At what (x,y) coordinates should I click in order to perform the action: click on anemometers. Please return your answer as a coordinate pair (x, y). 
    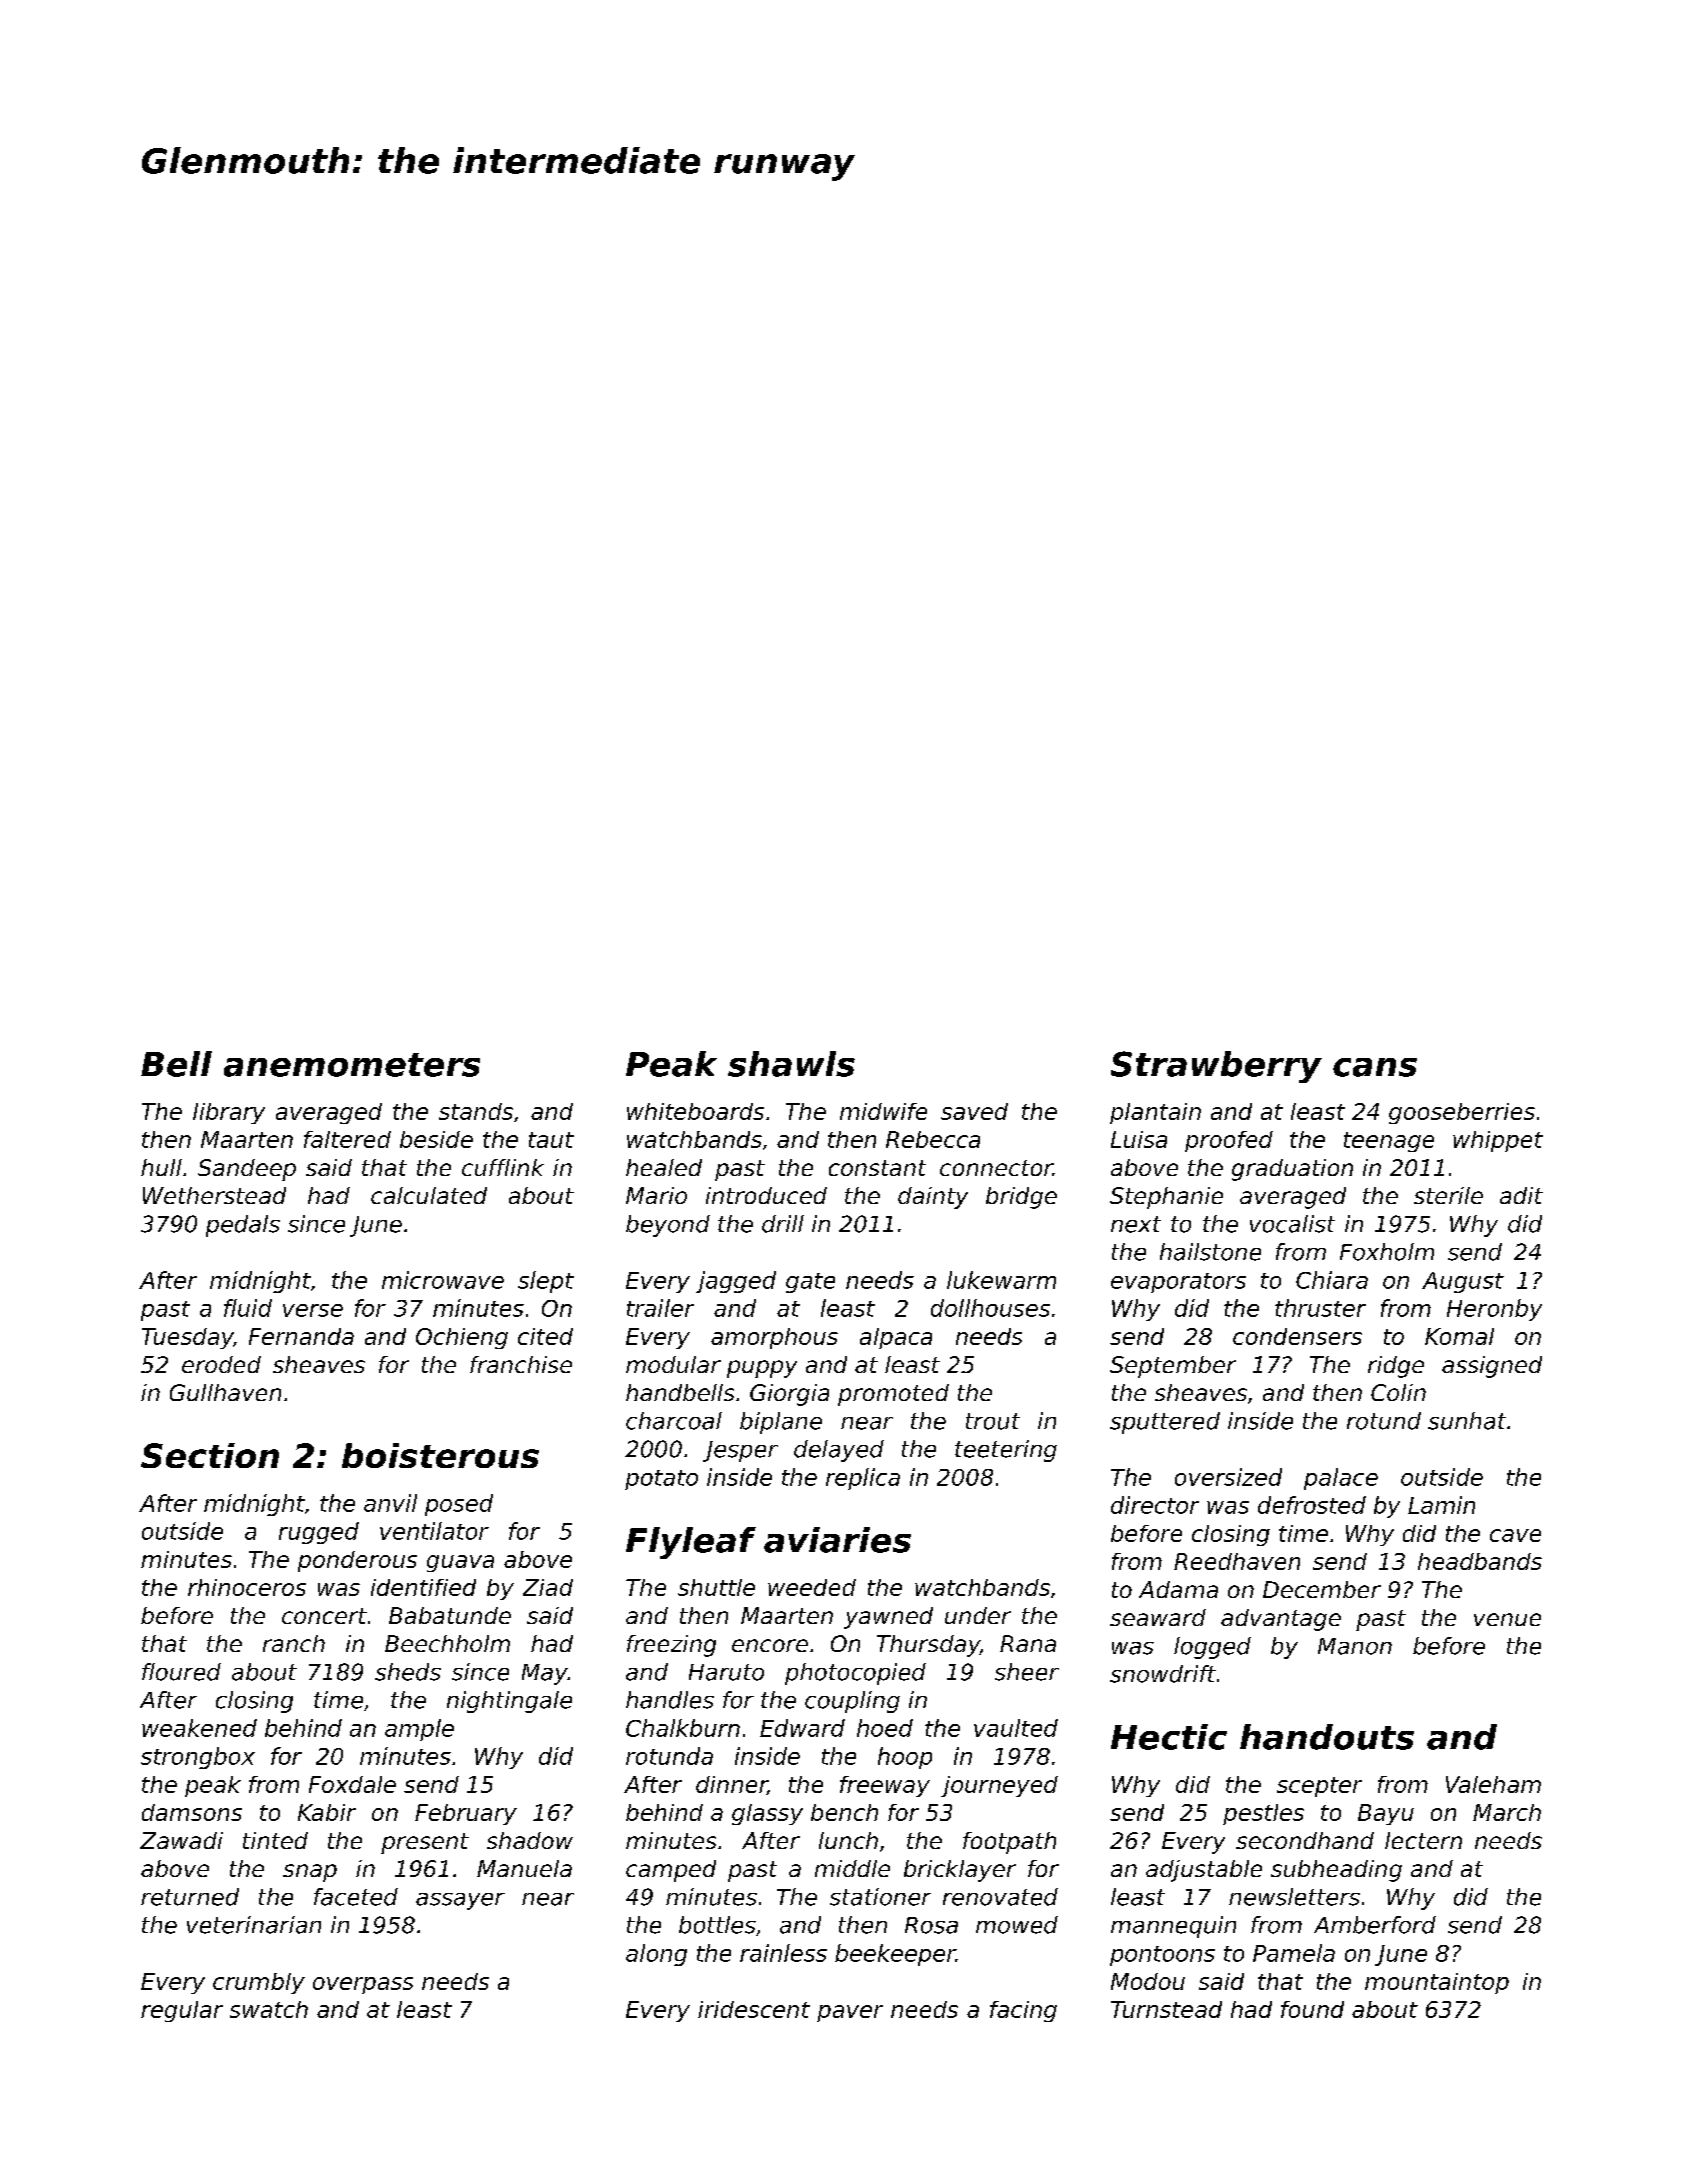
    Looking at the image, I should click on (352, 1065).
